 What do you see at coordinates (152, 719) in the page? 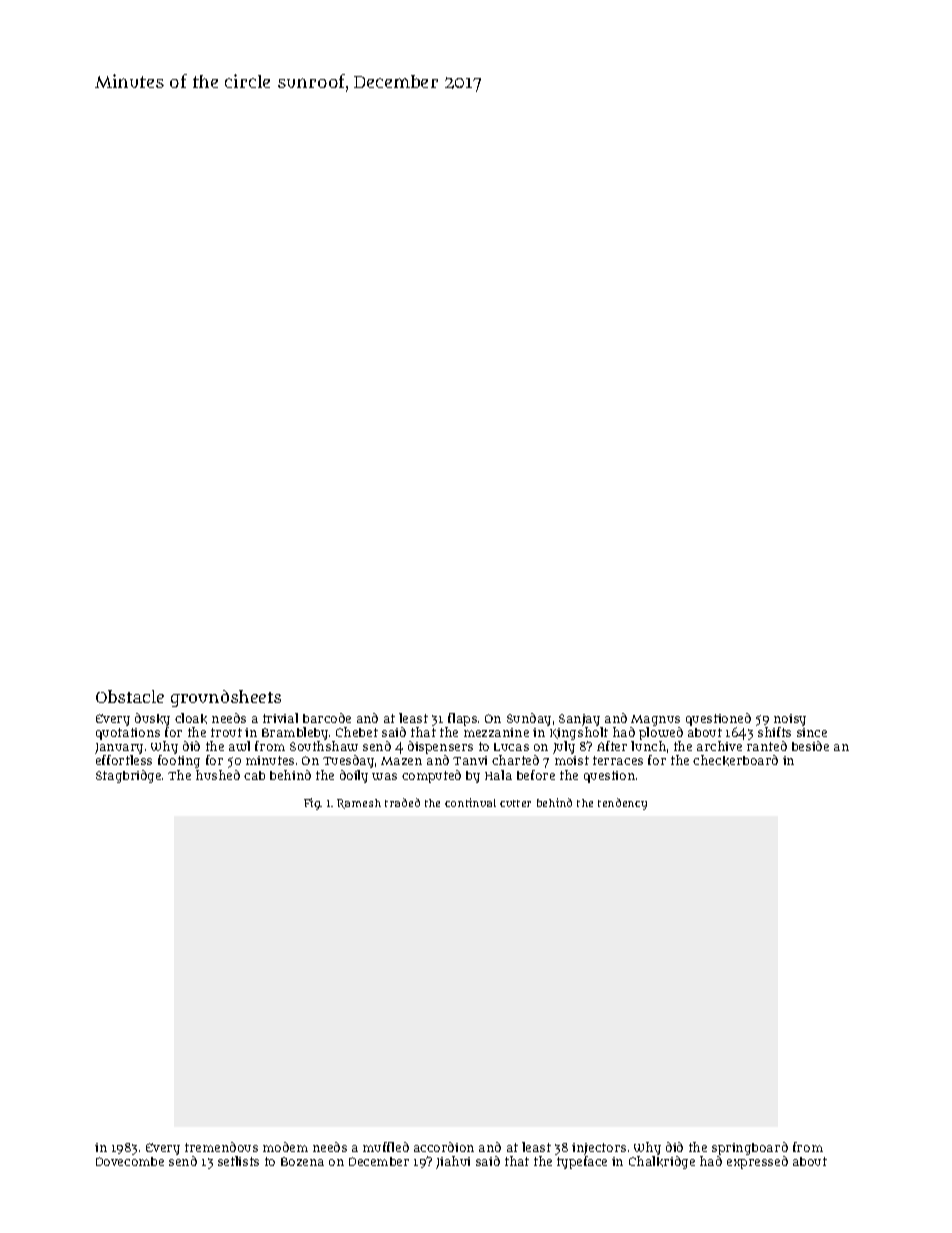
I see `dusky` at bounding box center [152, 719].
